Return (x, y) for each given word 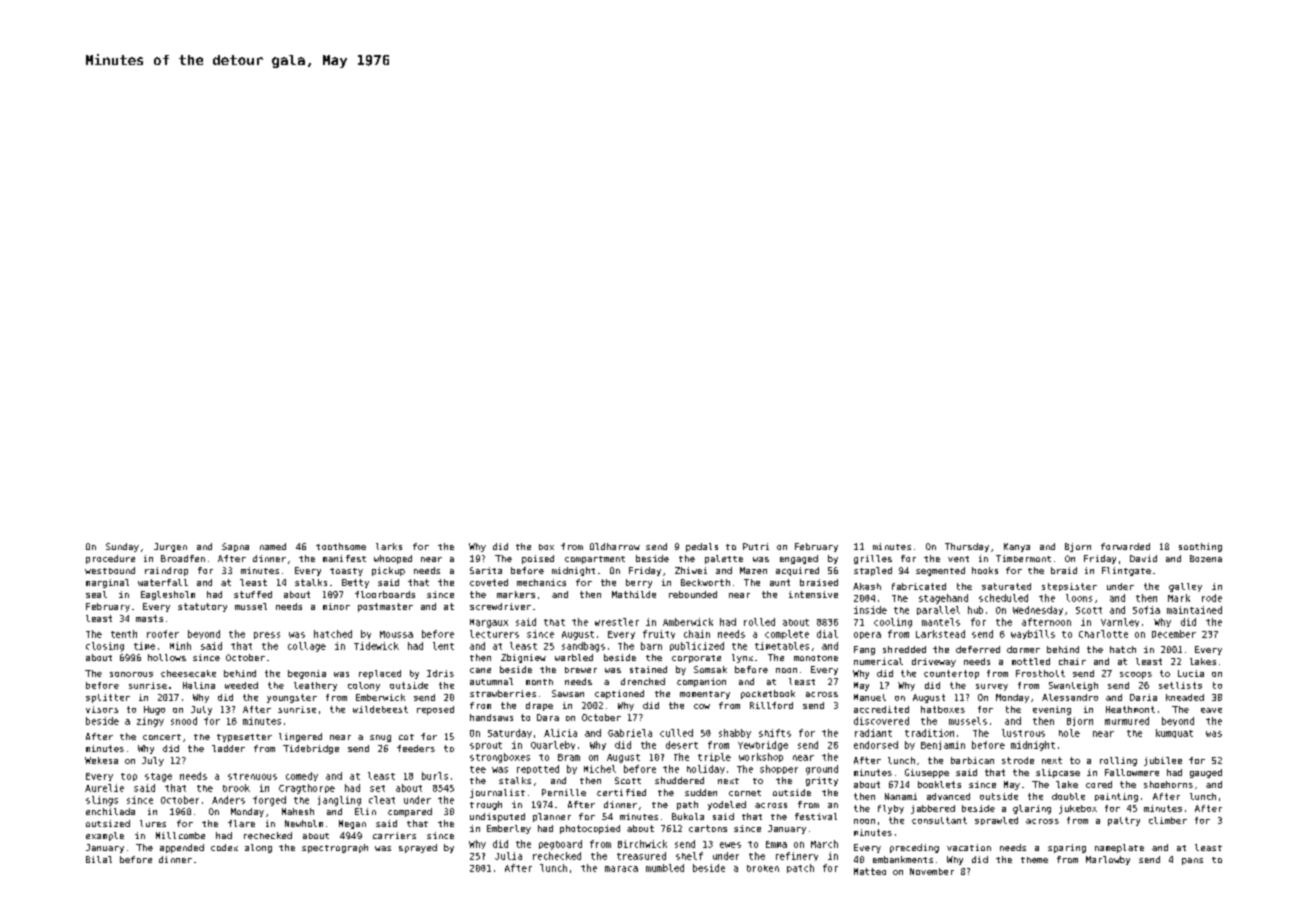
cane (480, 670)
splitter (108, 698)
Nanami (901, 796)
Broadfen (183, 558)
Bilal (99, 859)
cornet (745, 793)
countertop (951, 674)
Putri (756, 546)
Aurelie (104, 788)
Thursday (967, 547)
